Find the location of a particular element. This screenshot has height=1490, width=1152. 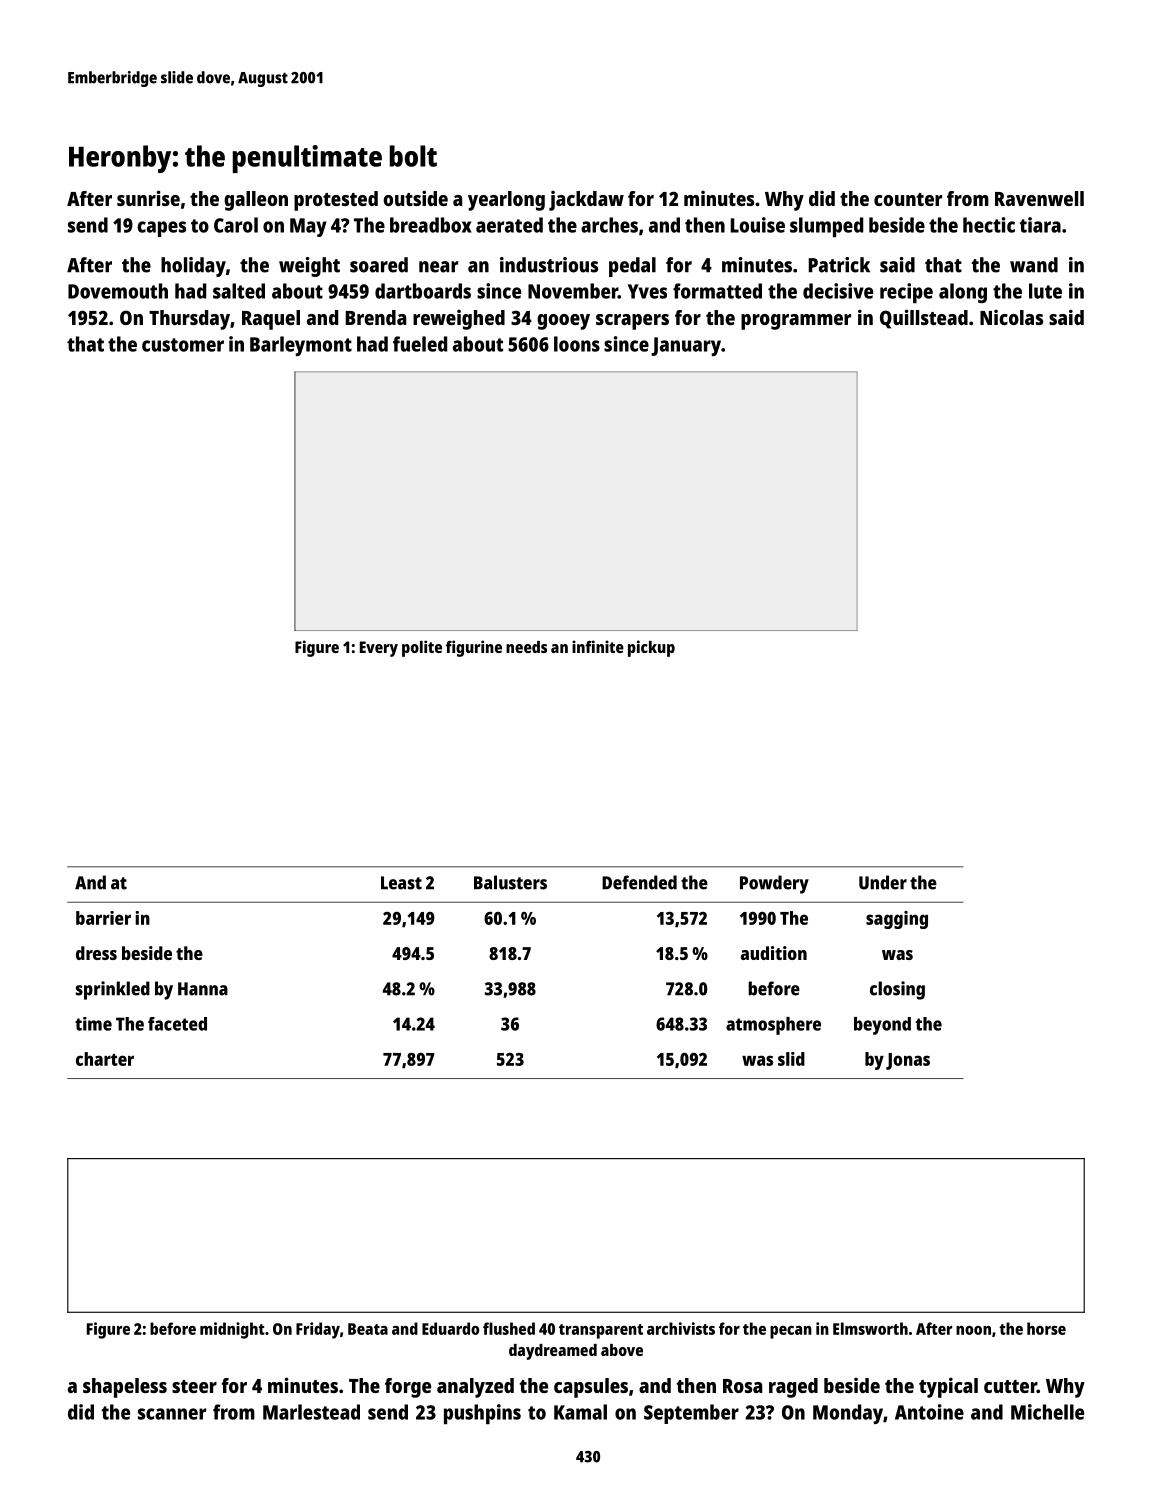

scanner is located at coordinates (172, 1414).
